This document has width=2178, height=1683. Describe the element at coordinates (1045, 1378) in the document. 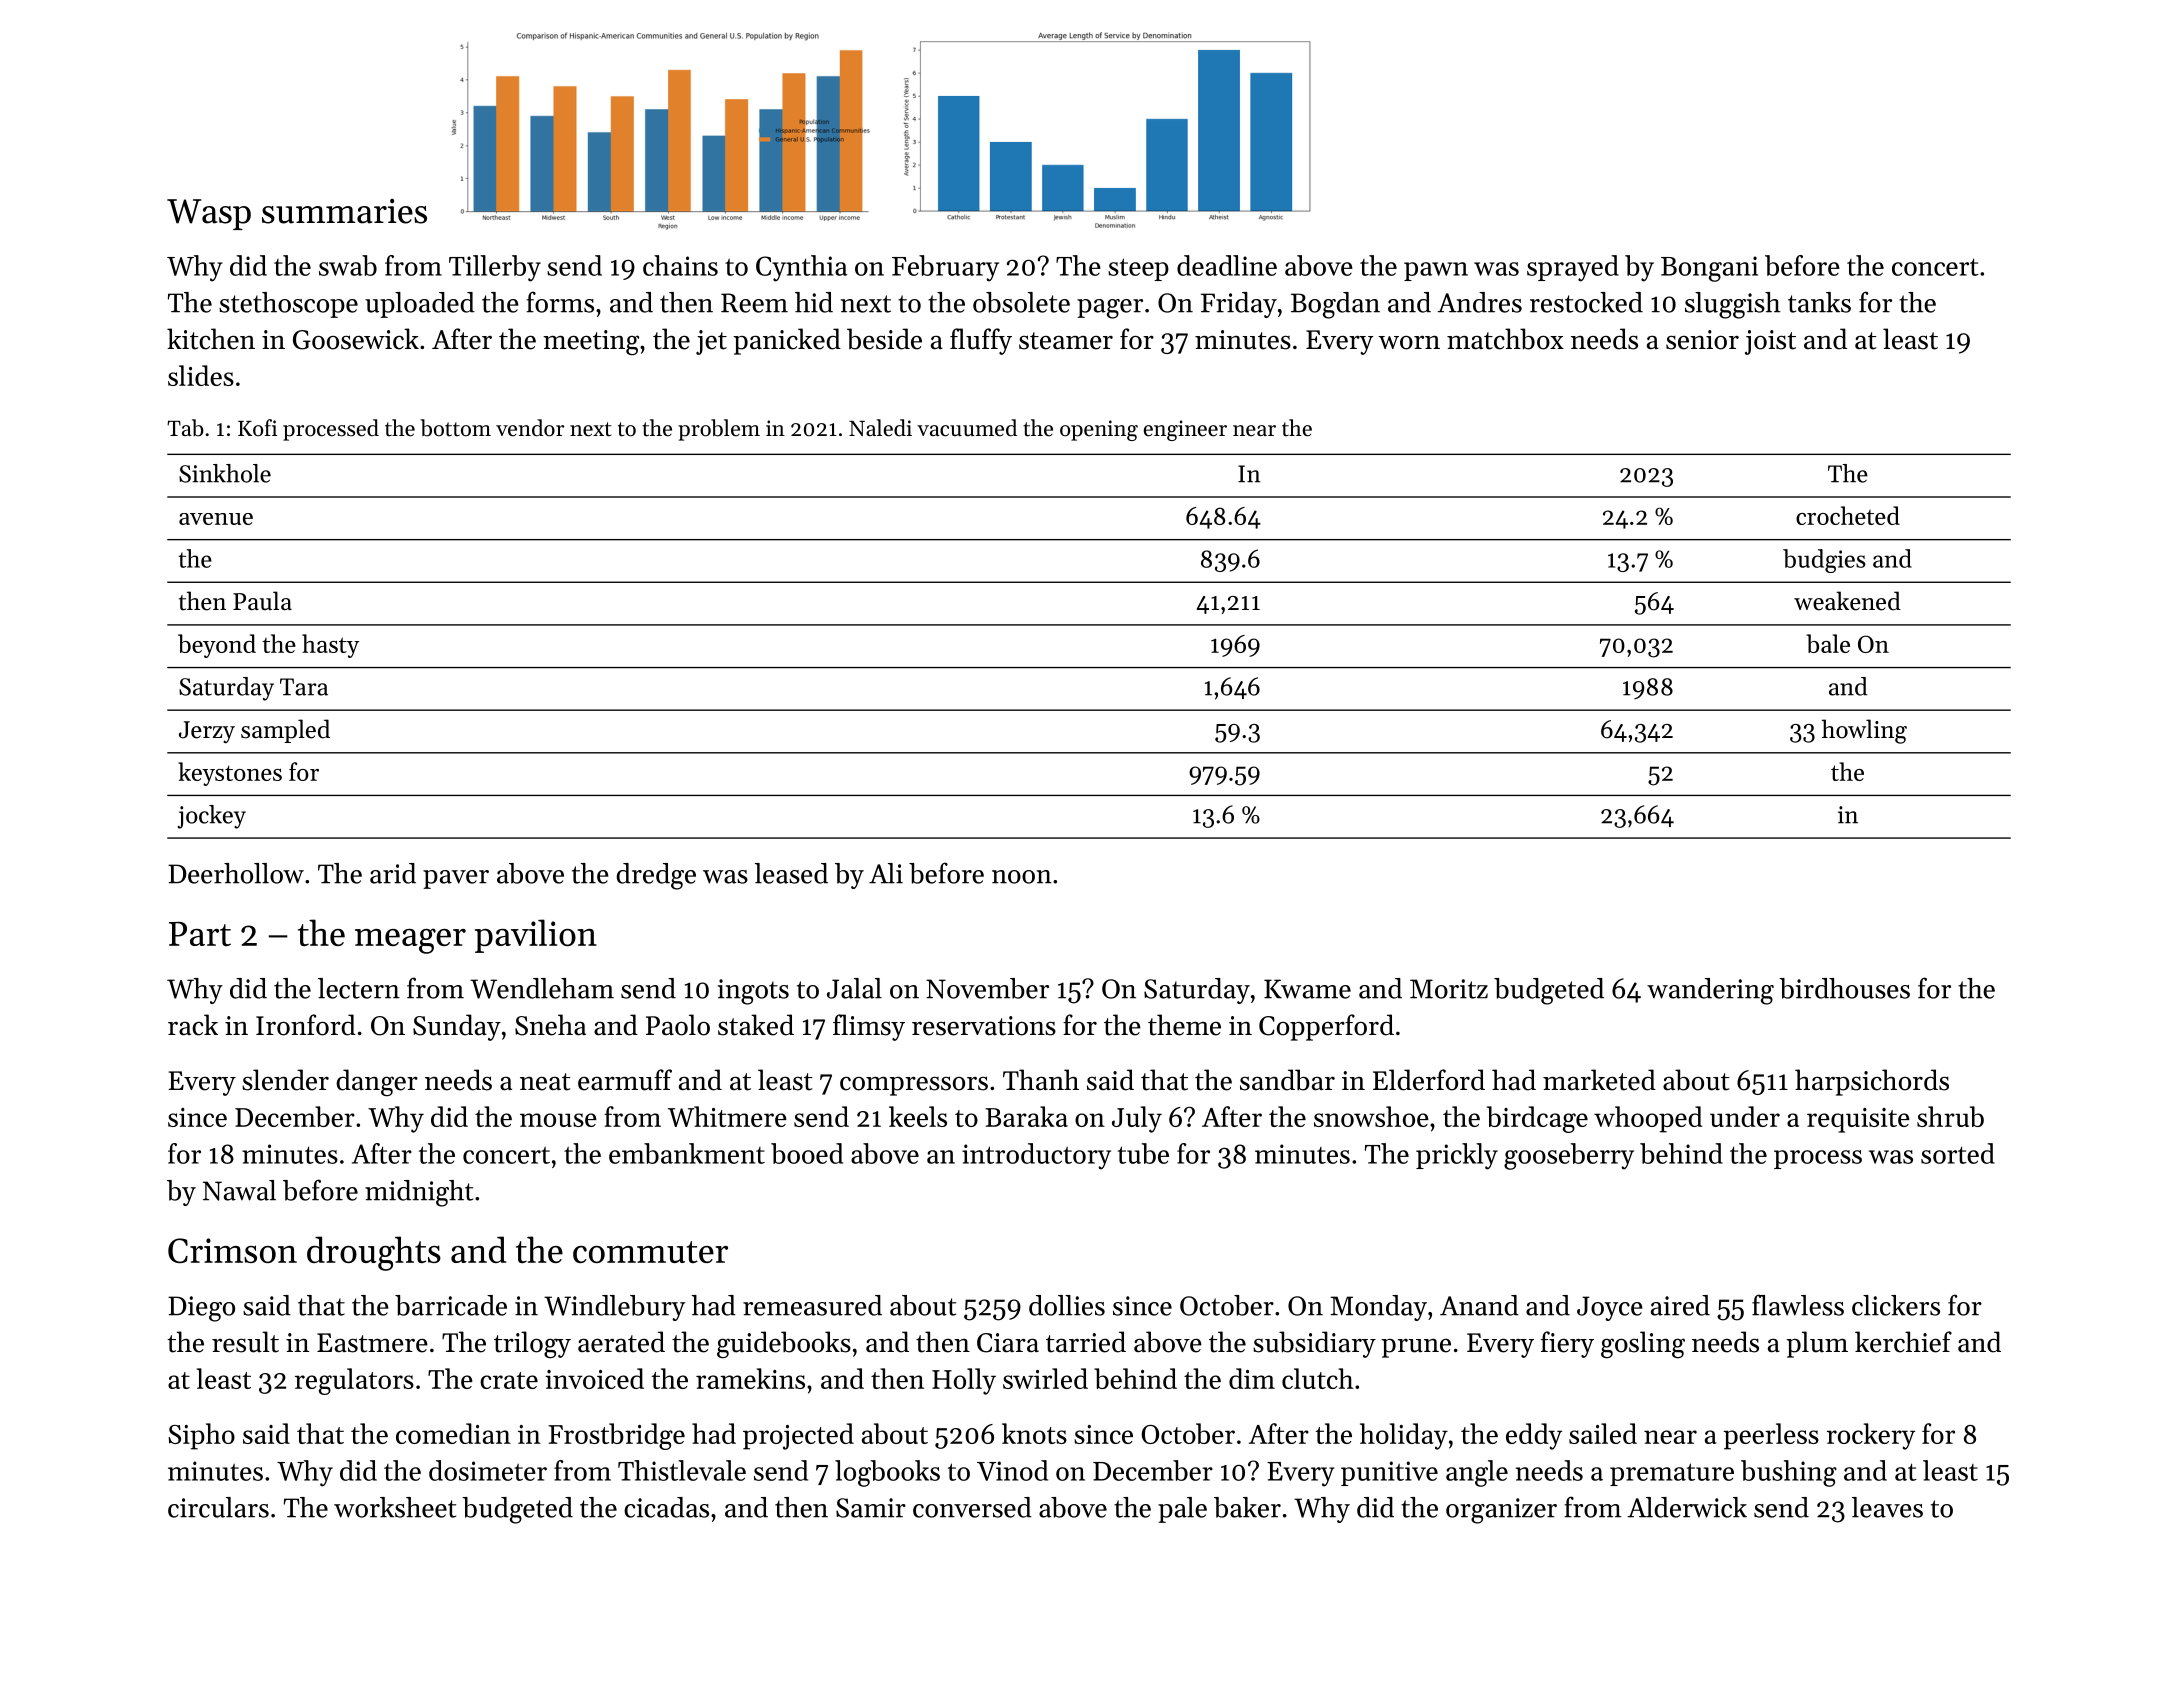

I see `swirled` at that location.
